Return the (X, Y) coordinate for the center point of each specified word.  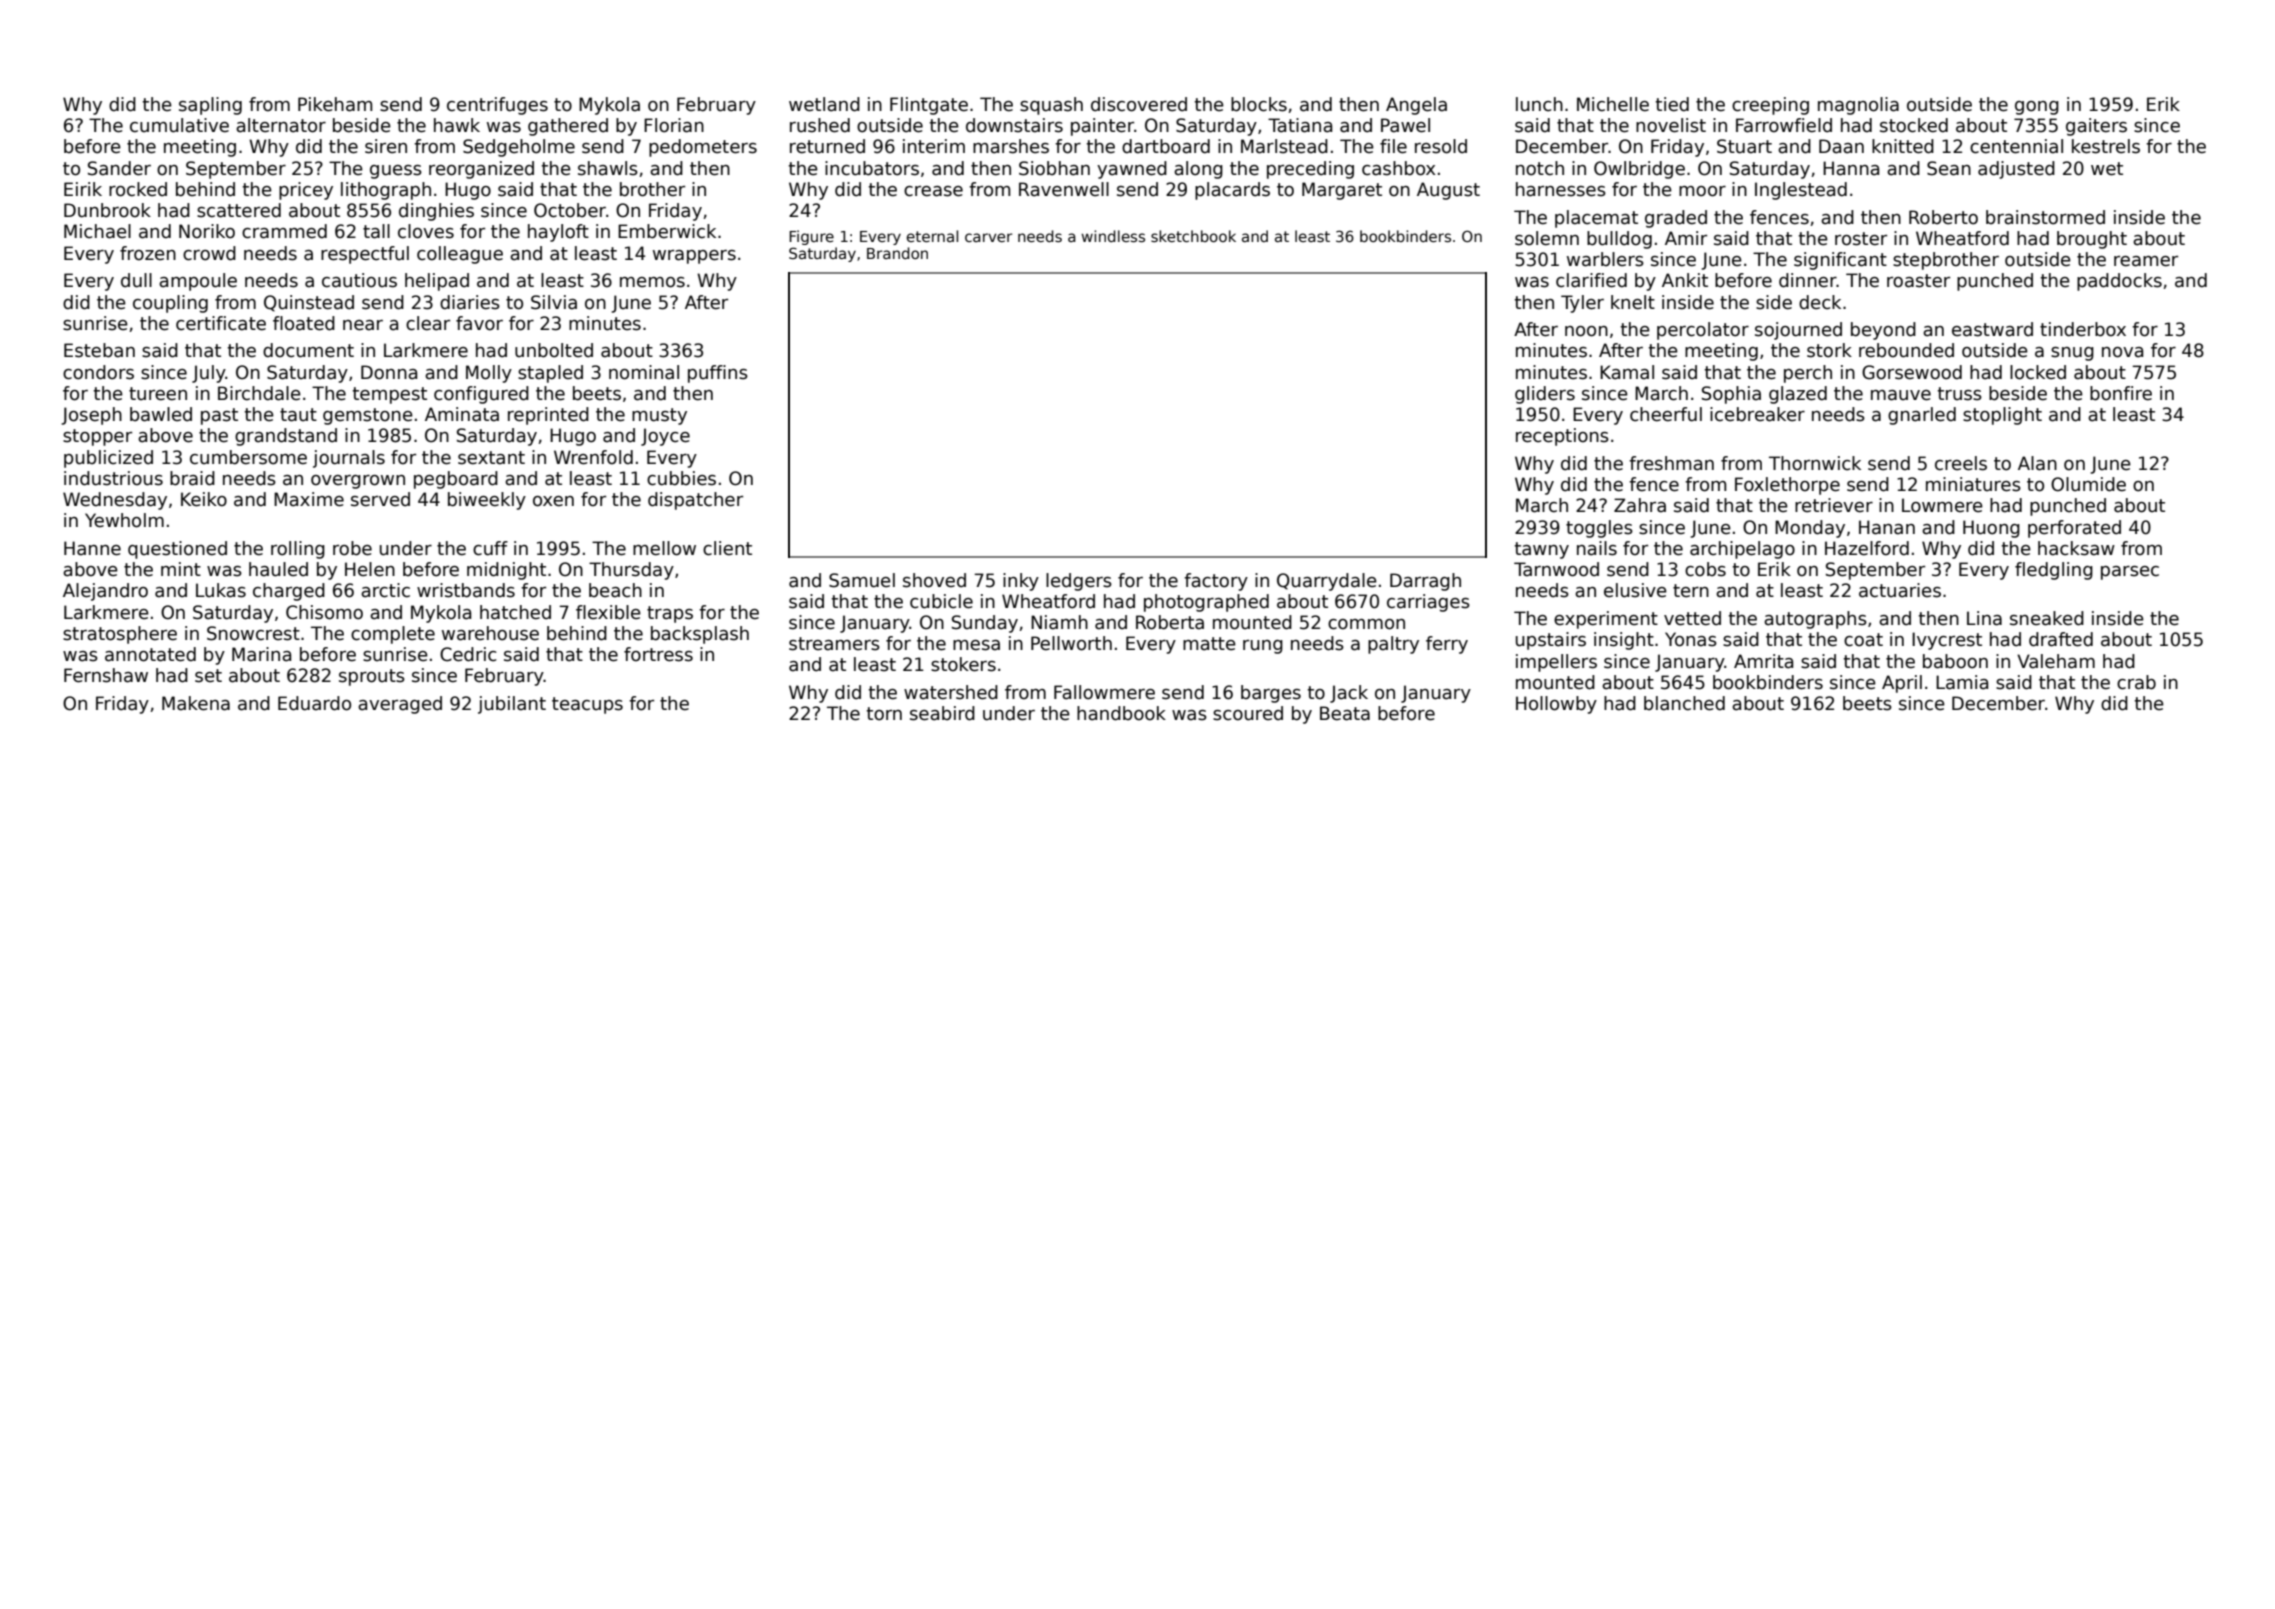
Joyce (665, 437)
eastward (1992, 329)
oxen (553, 501)
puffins (718, 374)
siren (386, 146)
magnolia (1858, 106)
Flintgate (929, 106)
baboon (1955, 661)
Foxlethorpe (1787, 486)
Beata (1345, 713)
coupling (170, 304)
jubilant (512, 705)
